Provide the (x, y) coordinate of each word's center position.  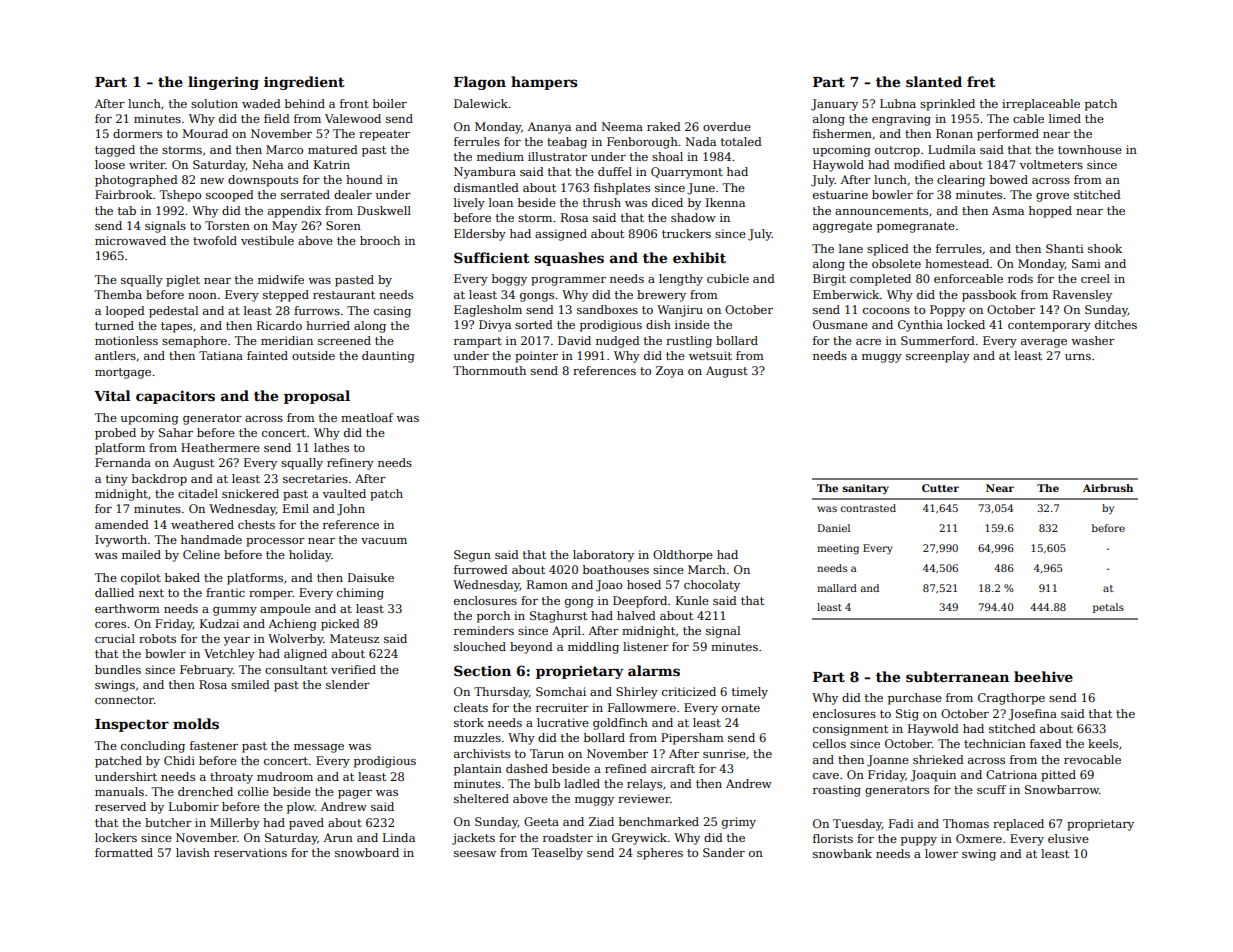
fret (981, 81)
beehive (1043, 676)
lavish (193, 852)
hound (364, 179)
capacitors (175, 397)
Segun (472, 556)
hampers (544, 83)
